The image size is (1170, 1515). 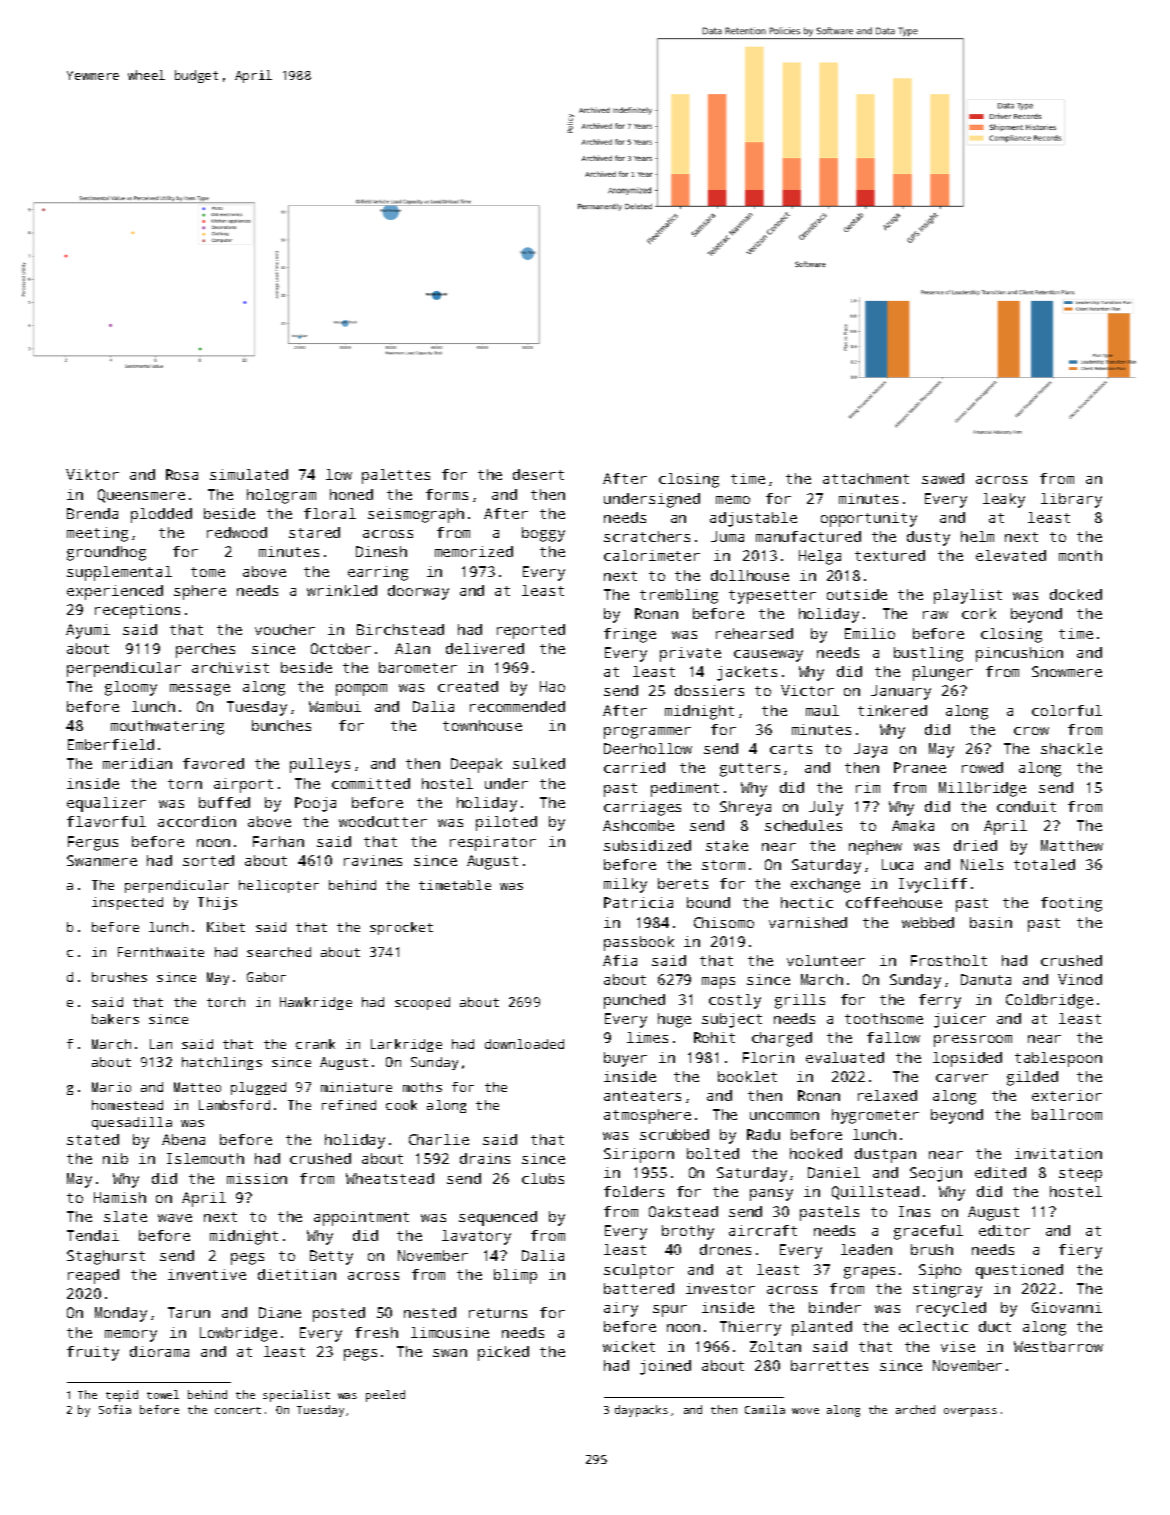 What do you see at coordinates (750, 575) in the screenshot?
I see `dollhouse` at bounding box center [750, 575].
